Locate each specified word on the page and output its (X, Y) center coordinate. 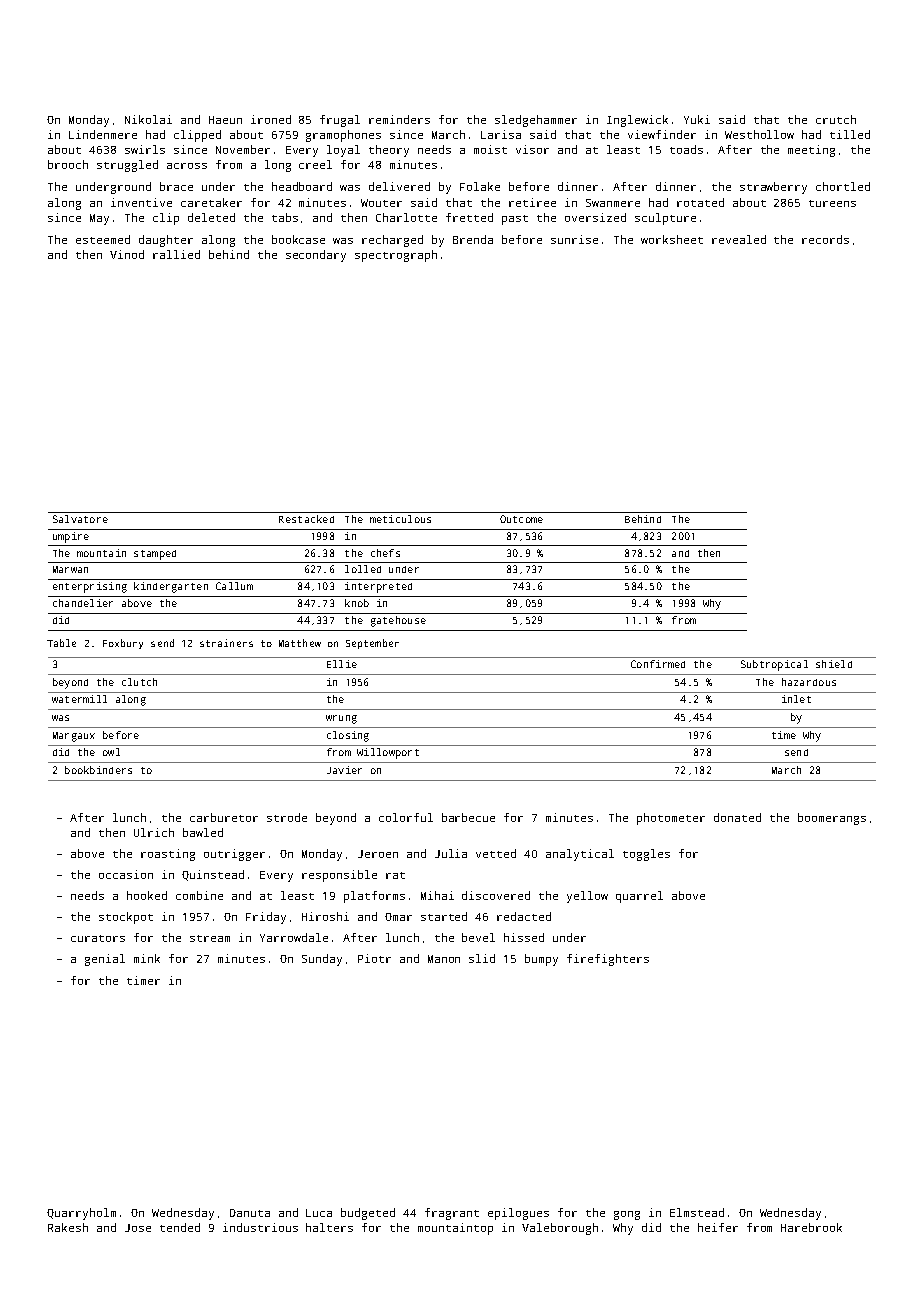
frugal (340, 121)
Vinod (127, 254)
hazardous (809, 682)
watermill (79, 699)
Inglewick (637, 121)
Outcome (521, 519)
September (372, 644)
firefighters (608, 960)
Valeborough (560, 1229)
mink (147, 958)
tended (180, 1227)
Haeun (225, 120)
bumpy (541, 960)
